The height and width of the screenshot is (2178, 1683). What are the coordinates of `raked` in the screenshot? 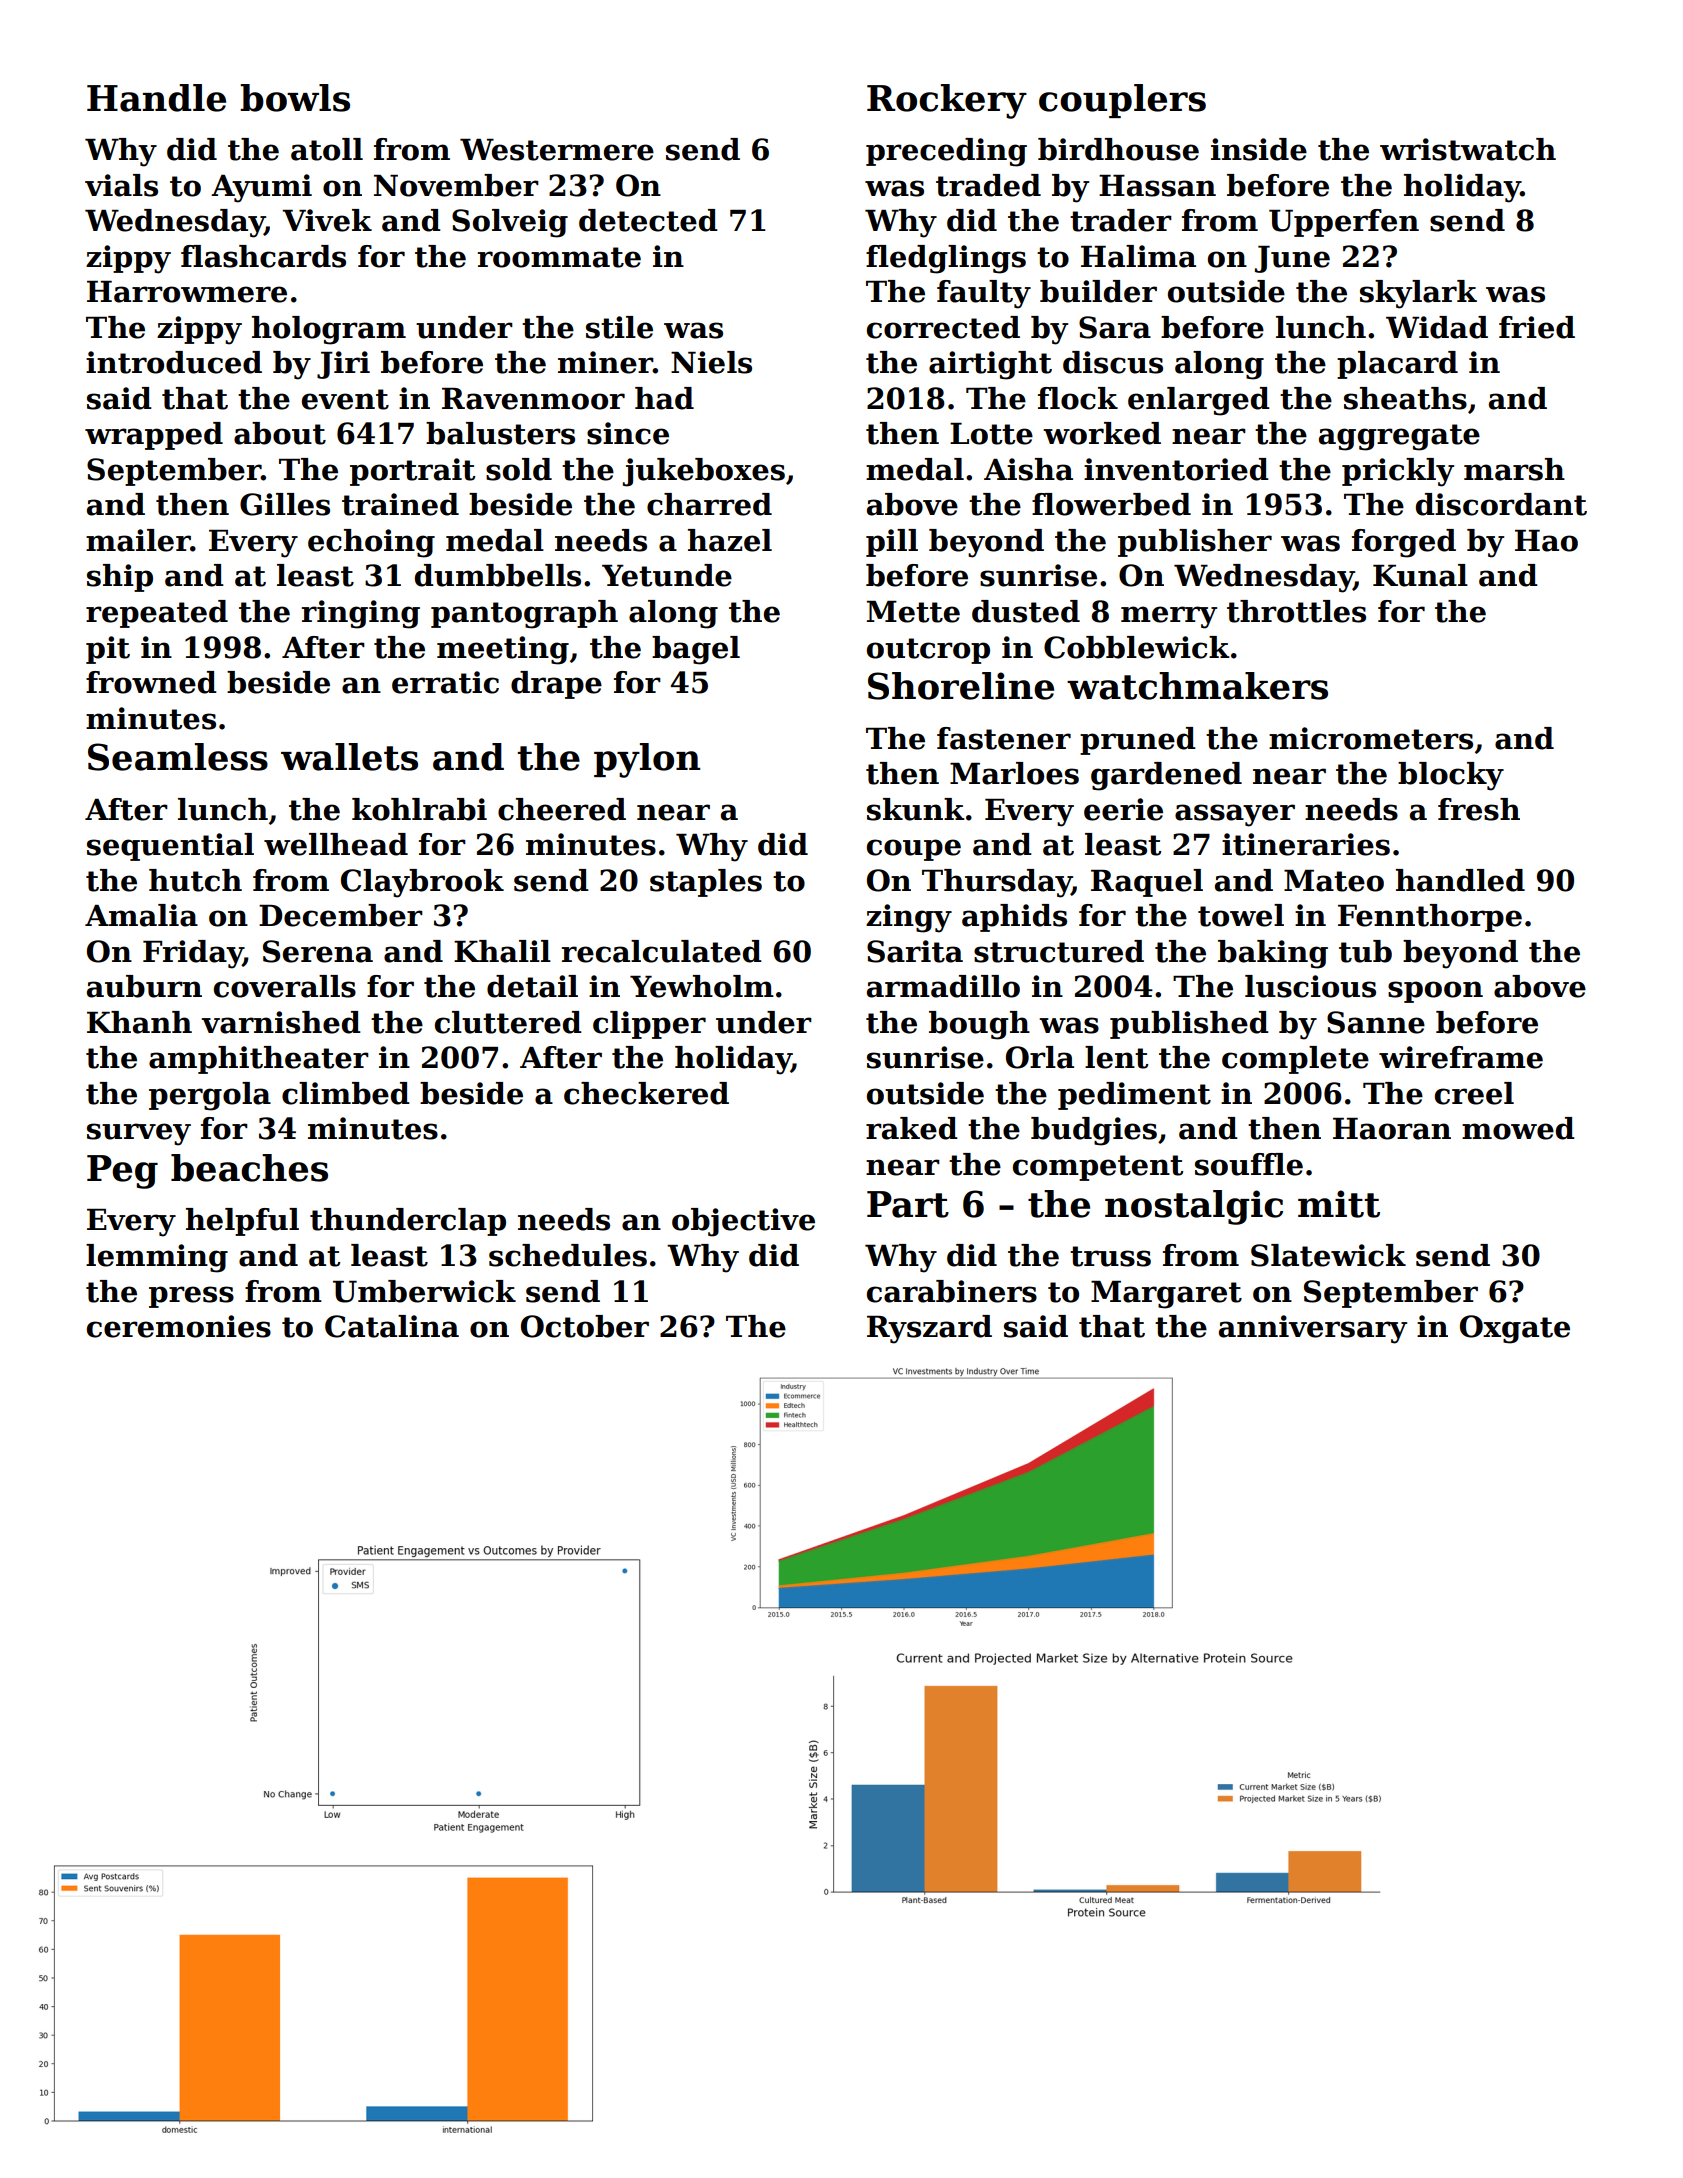 It's located at (912, 1128).
